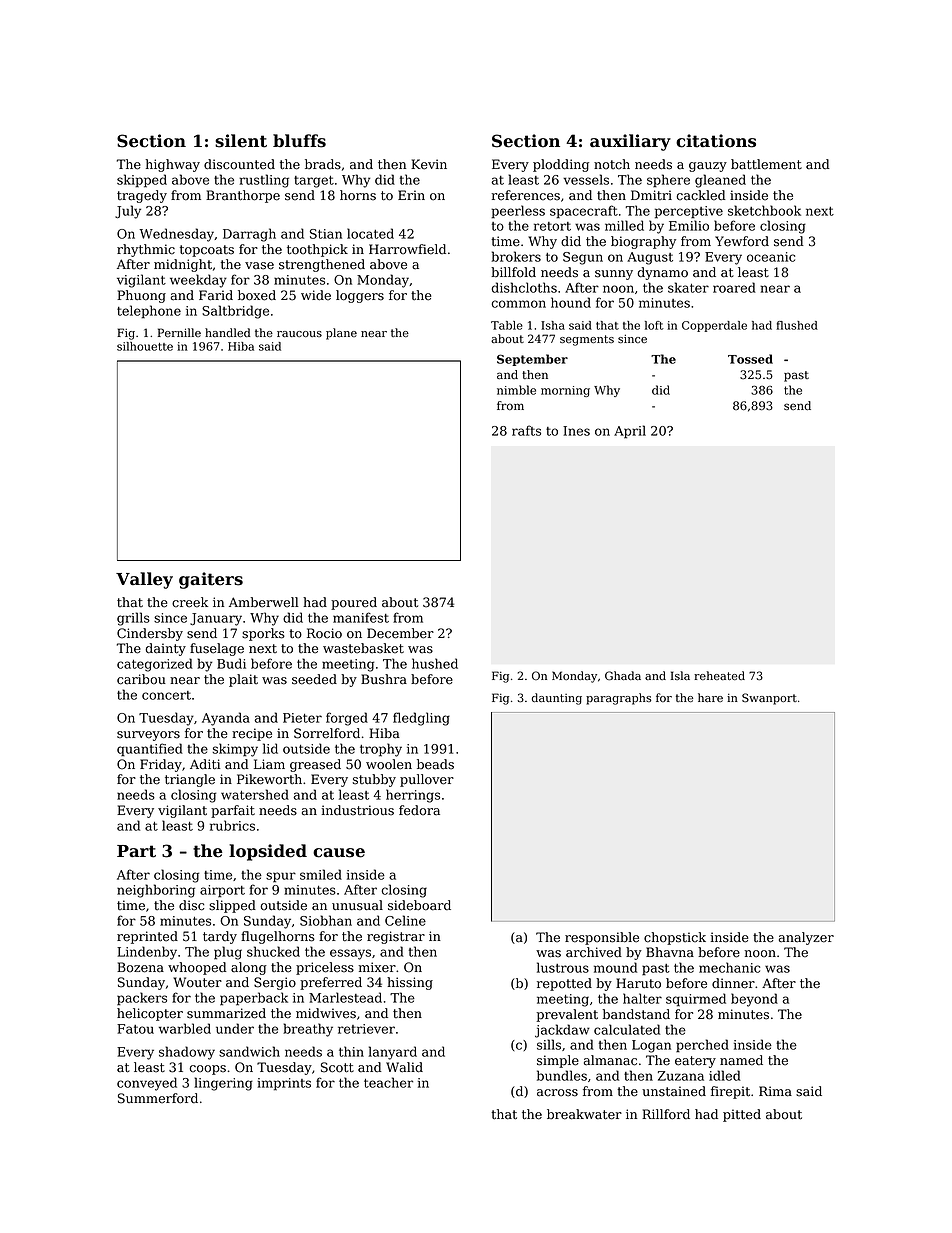  What do you see at coordinates (419, 905) in the document?
I see `sideboard` at bounding box center [419, 905].
